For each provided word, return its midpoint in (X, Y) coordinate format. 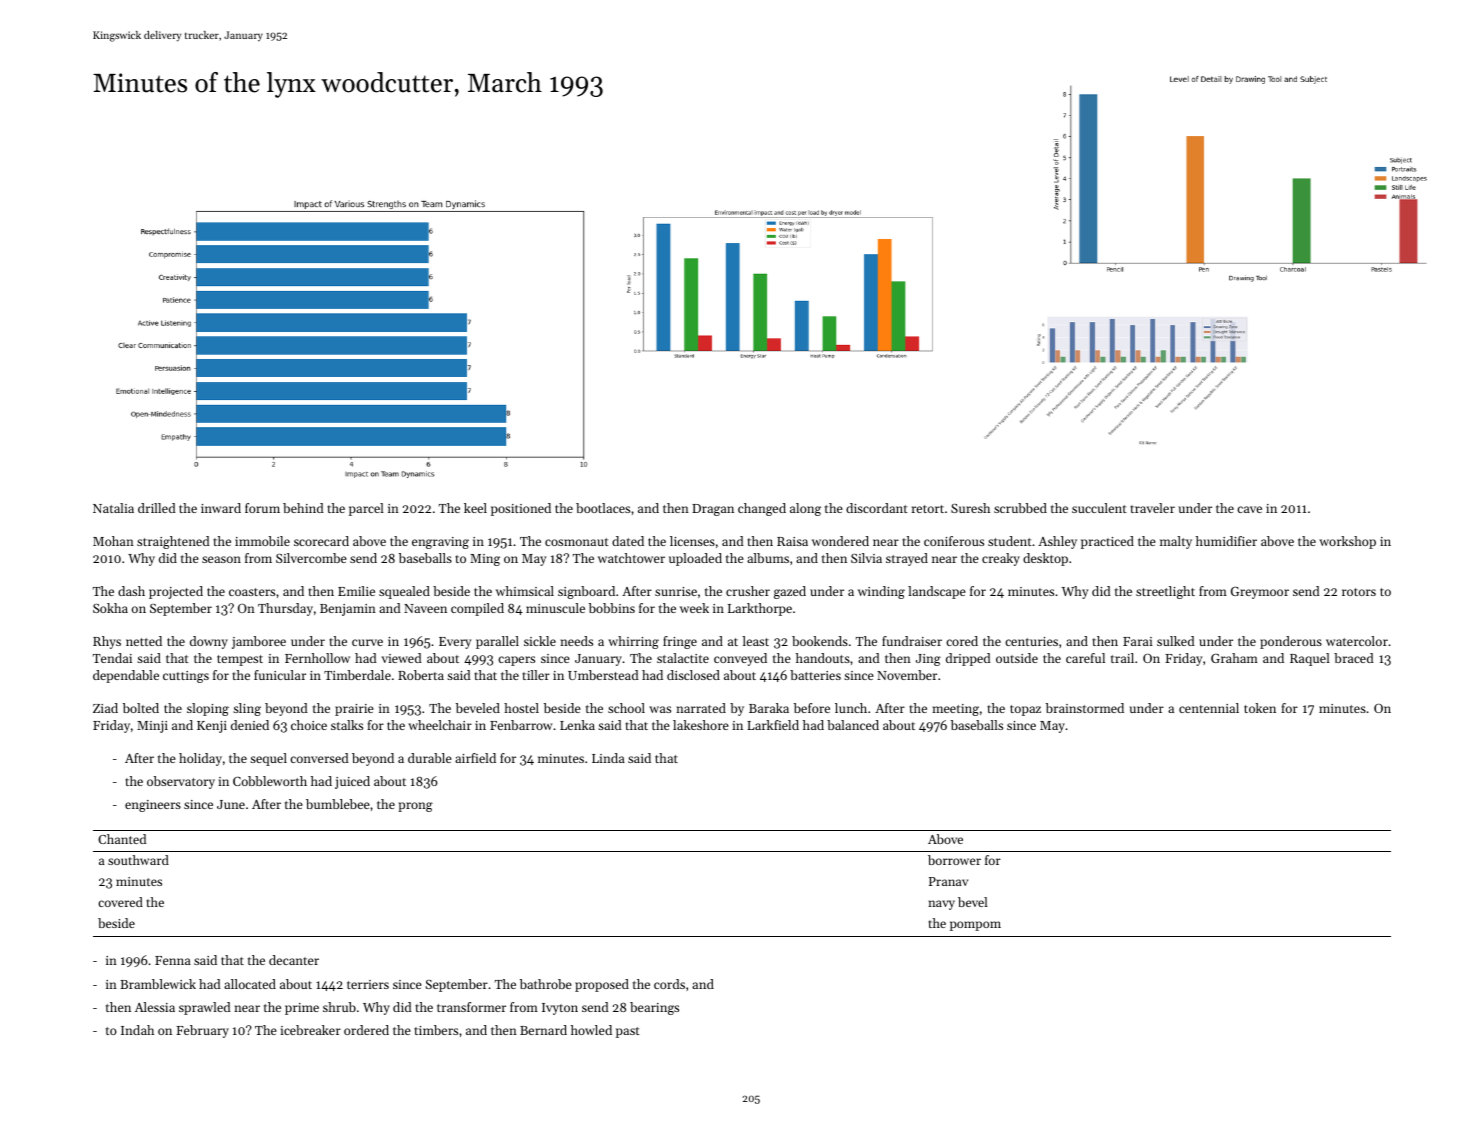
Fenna (173, 960)
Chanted (122, 839)
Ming (485, 560)
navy (941, 905)
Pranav (948, 881)
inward (221, 508)
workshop (1347, 542)
